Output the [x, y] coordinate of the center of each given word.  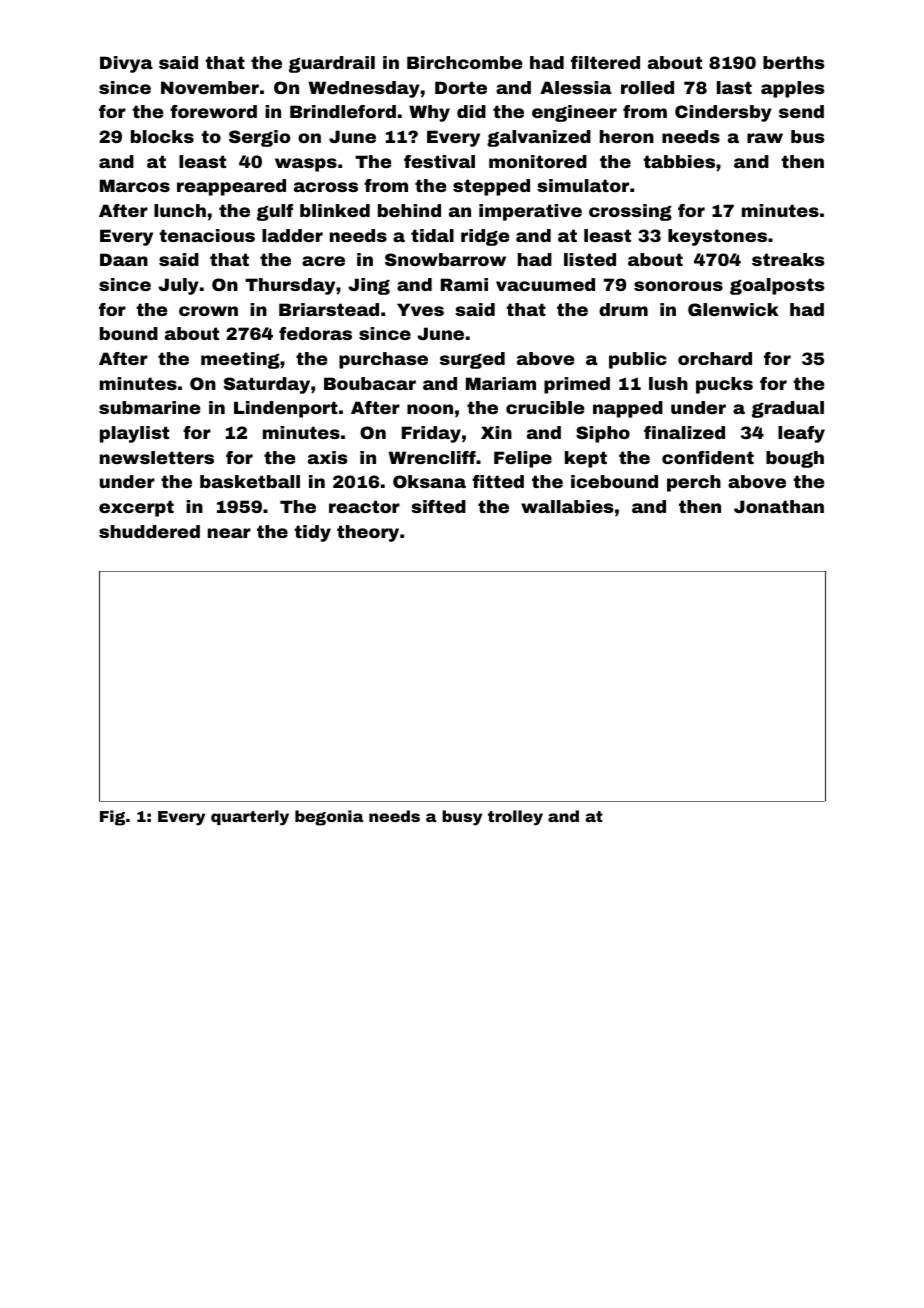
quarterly [250, 818]
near [229, 533]
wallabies [567, 506]
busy [462, 818]
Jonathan [779, 506]
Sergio [259, 138]
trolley [515, 818]
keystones [717, 237]
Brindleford [343, 111]
